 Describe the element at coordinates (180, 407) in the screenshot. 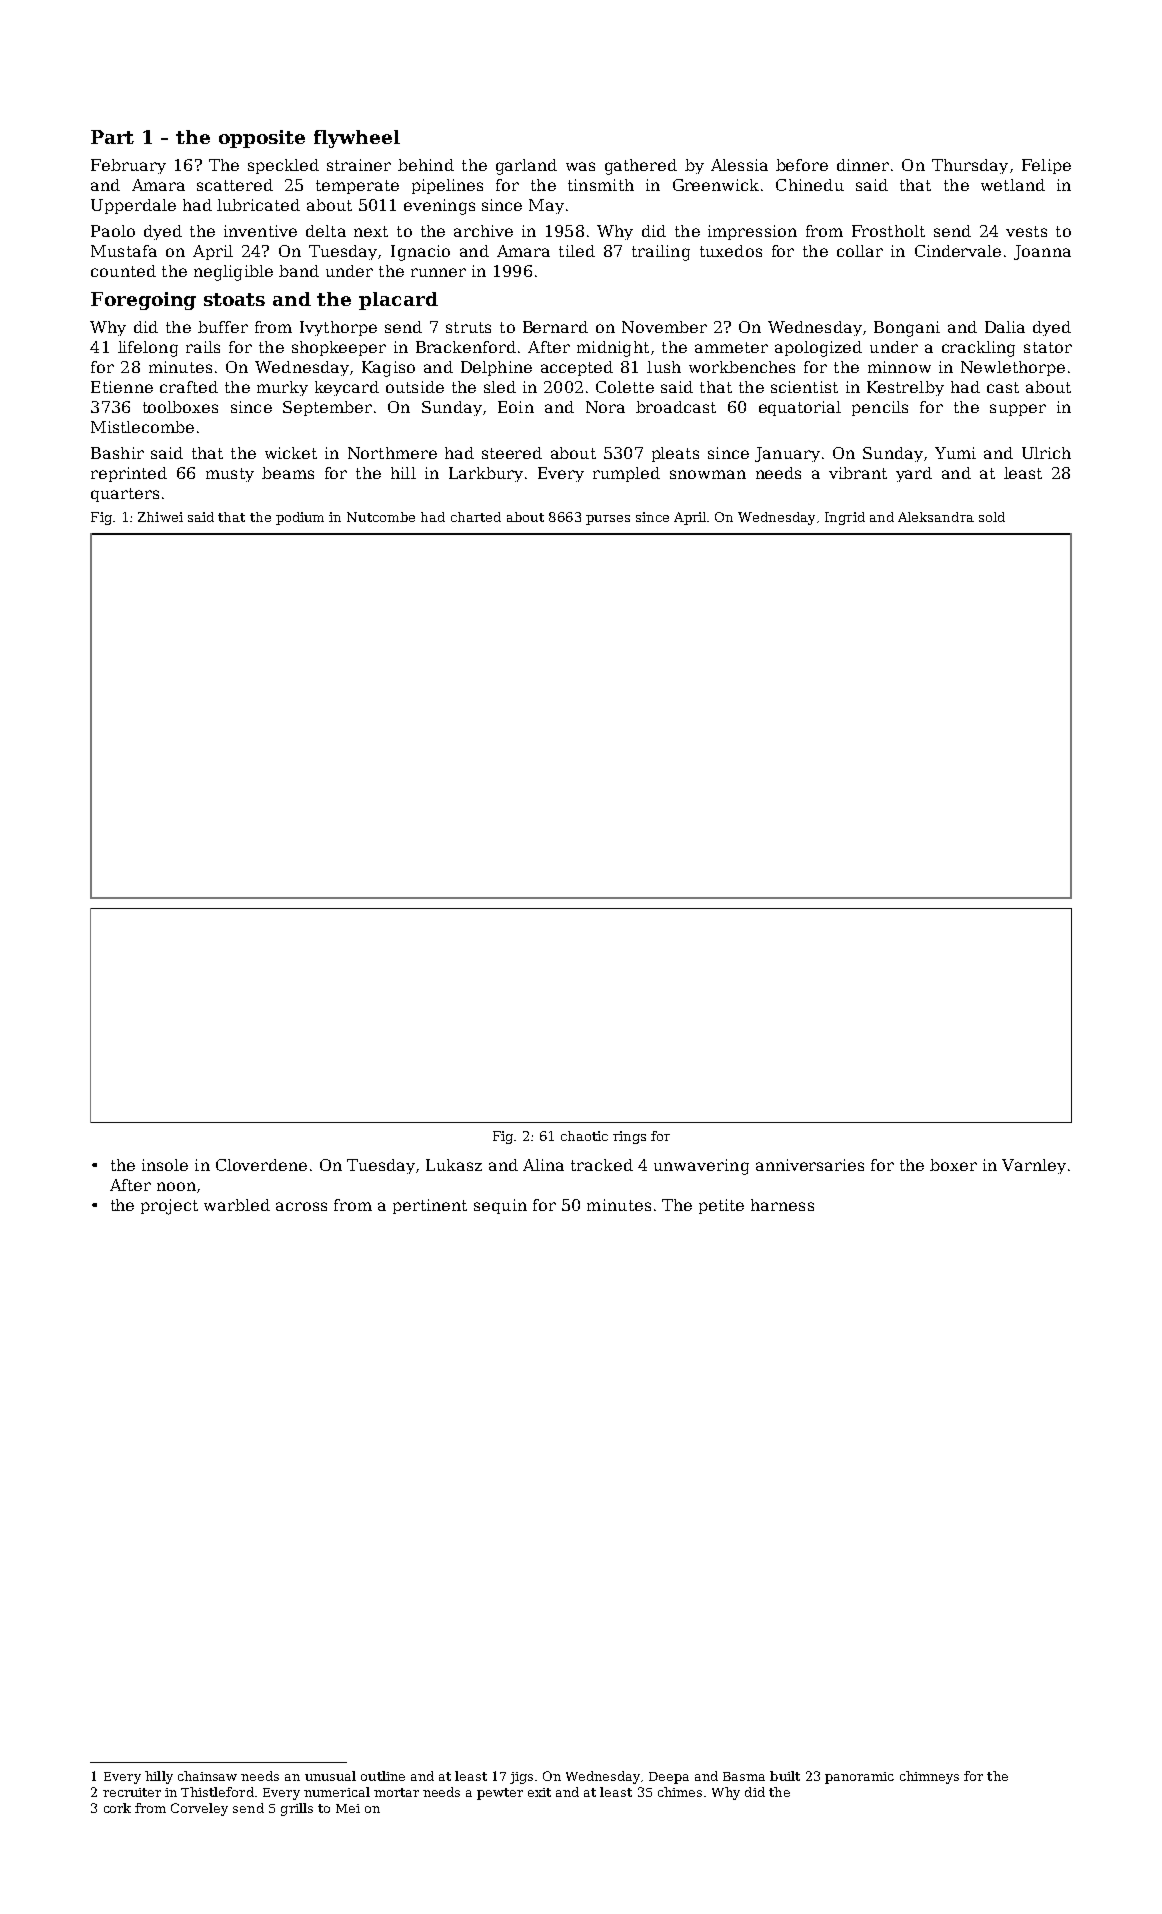

I see `toolboxes` at that location.
